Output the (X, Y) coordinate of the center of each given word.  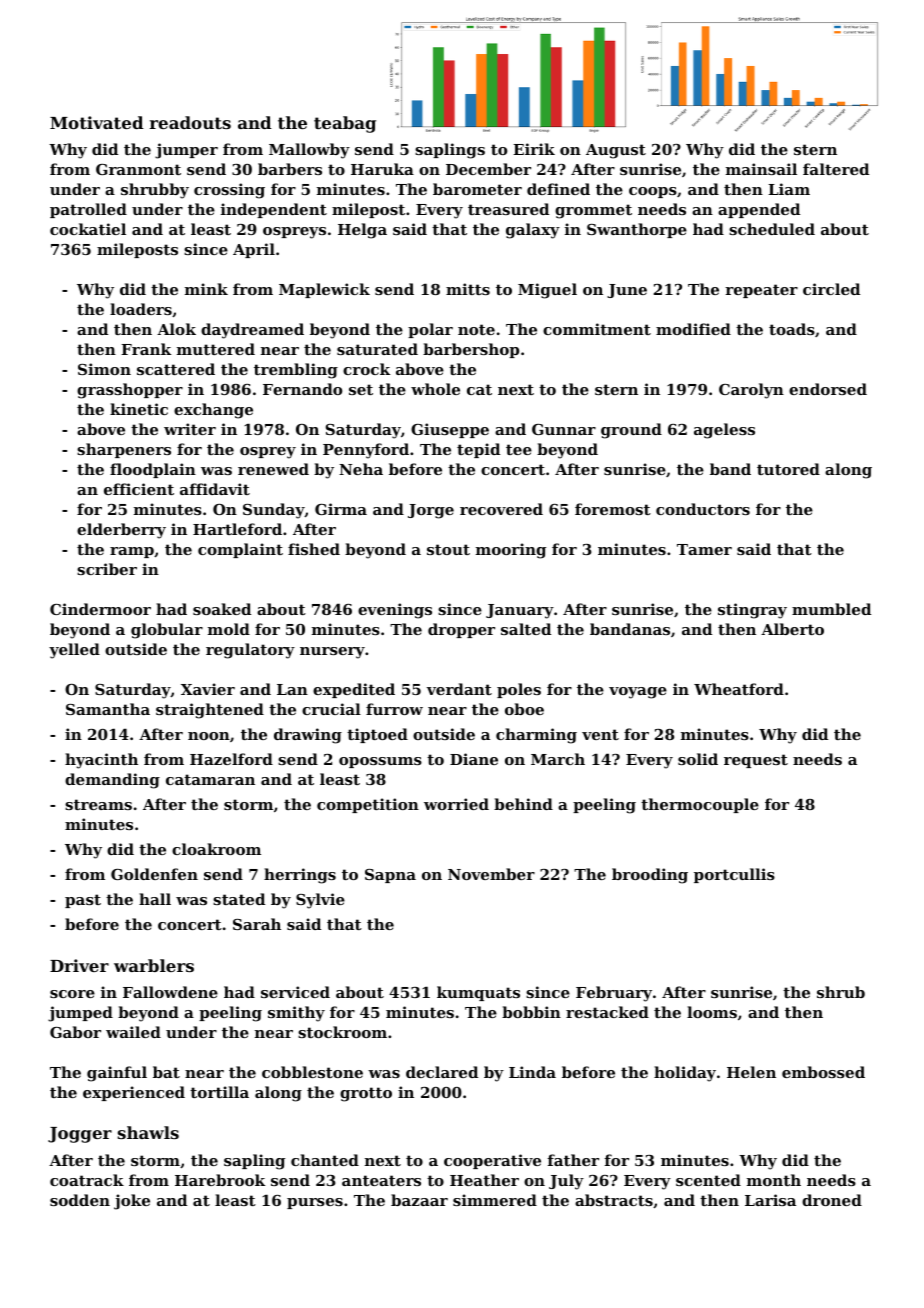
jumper (186, 151)
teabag (345, 124)
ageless (724, 431)
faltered (836, 169)
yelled (74, 651)
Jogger (80, 1135)
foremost (613, 509)
